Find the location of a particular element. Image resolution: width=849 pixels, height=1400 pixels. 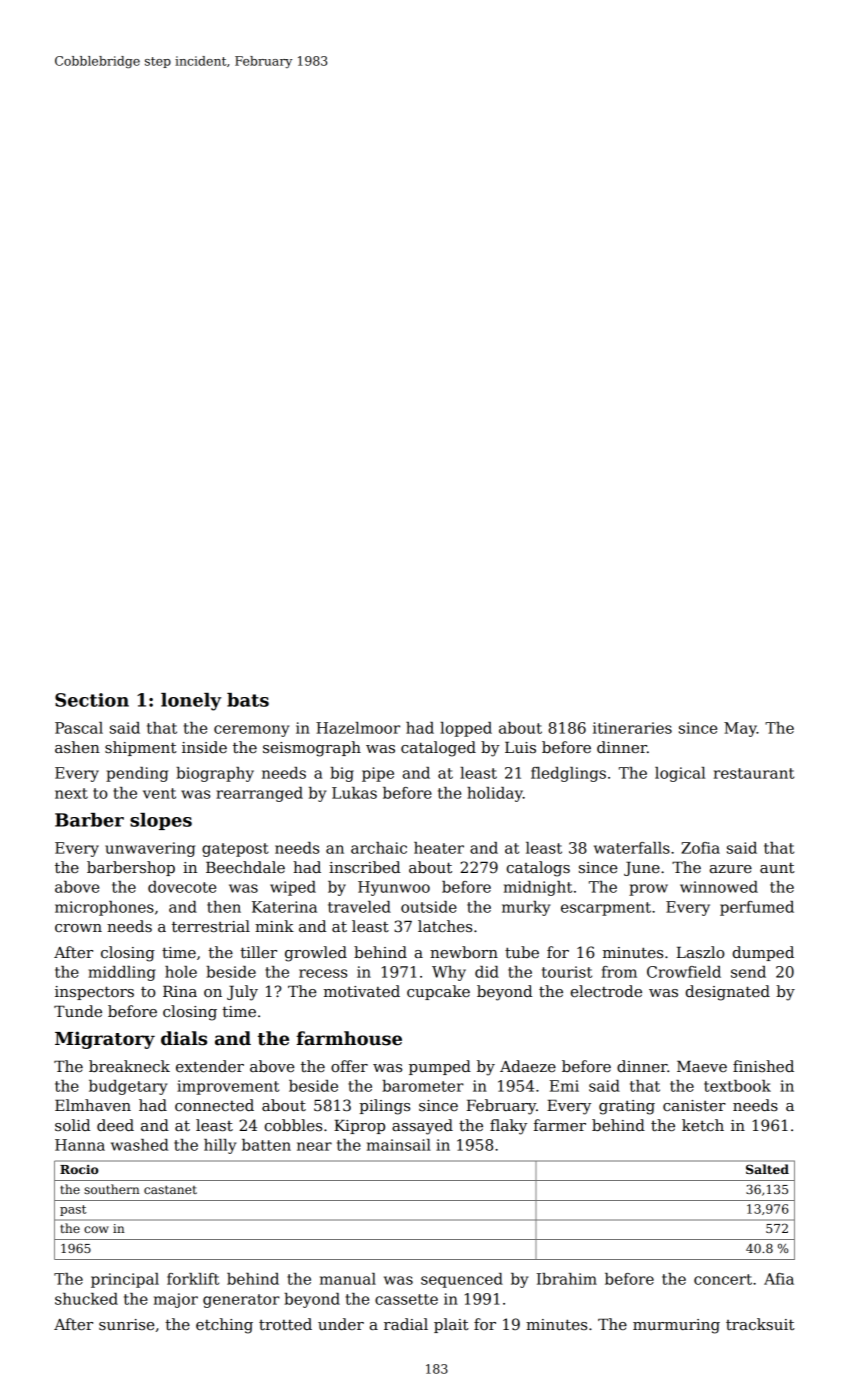

solid is located at coordinates (72, 1125).
